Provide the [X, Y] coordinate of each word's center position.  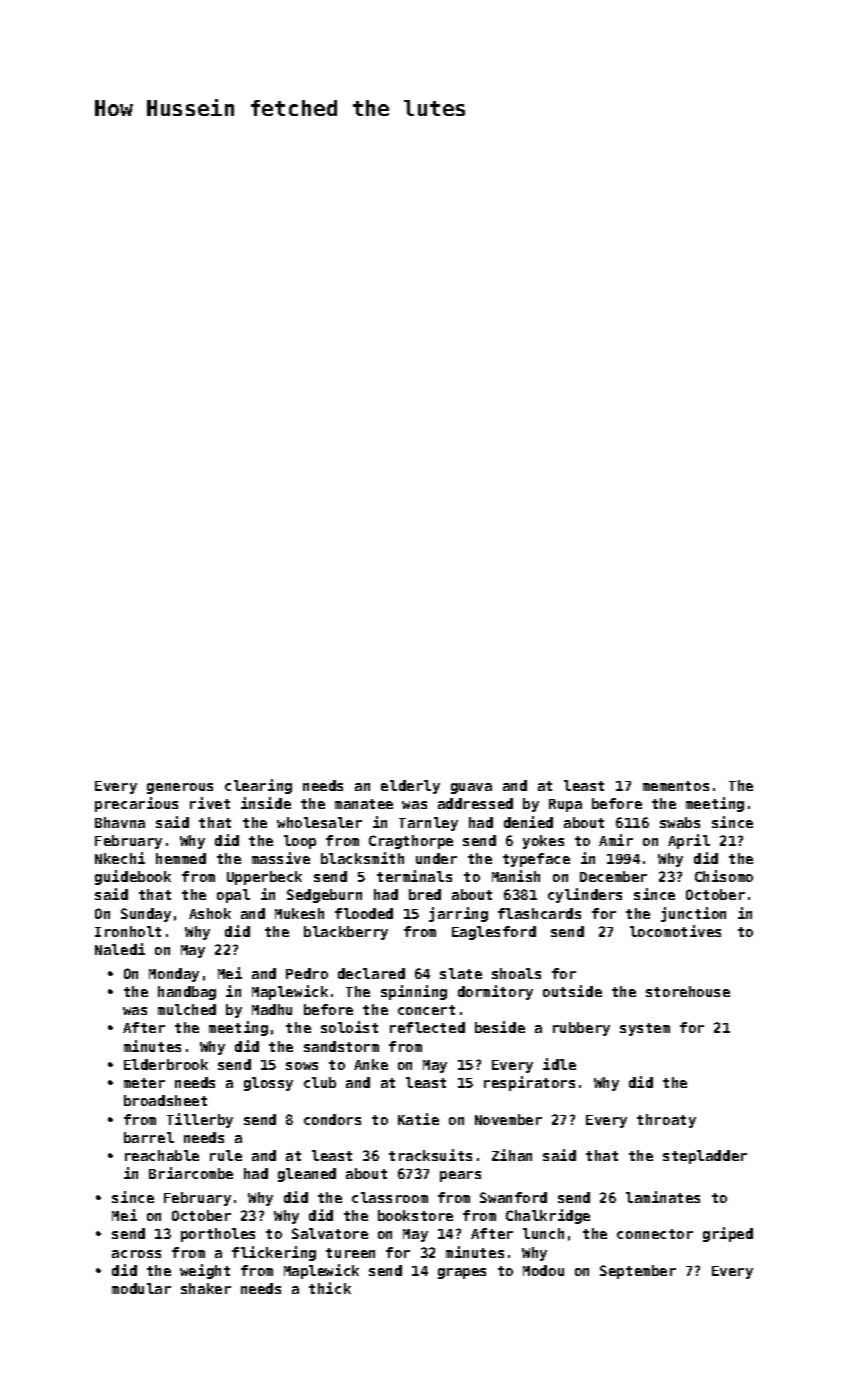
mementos [676, 786]
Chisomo [724, 876]
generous [180, 788]
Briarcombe [191, 1173]
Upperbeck [264, 878]
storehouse [688, 991]
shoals [516, 973]
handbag [187, 993]
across [136, 1254]
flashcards [539, 913]
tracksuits [430, 1155]
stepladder [705, 1157]
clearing [258, 786]
